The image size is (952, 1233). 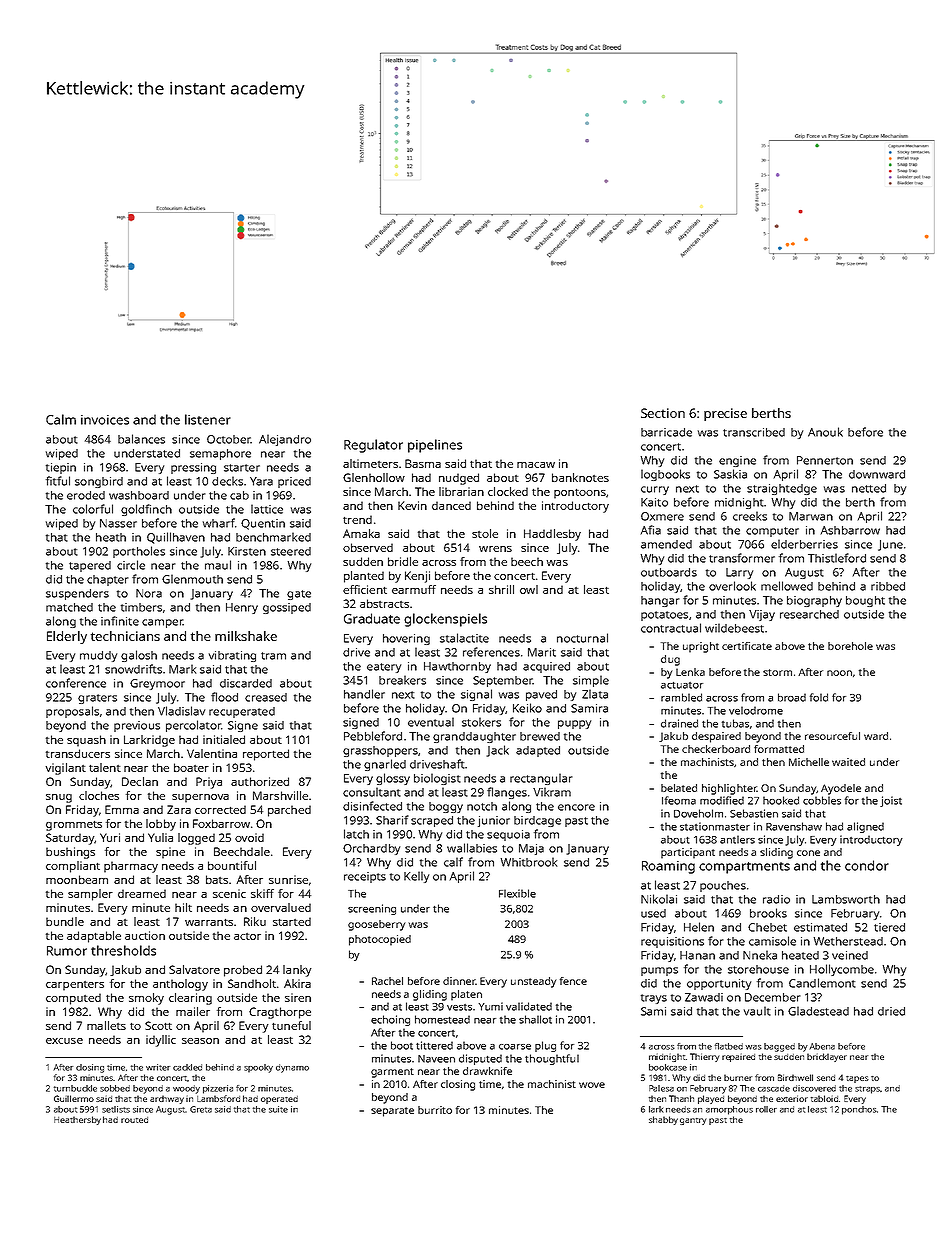 What do you see at coordinates (529, 589) in the page?
I see `owl` at bounding box center [529, 589].
